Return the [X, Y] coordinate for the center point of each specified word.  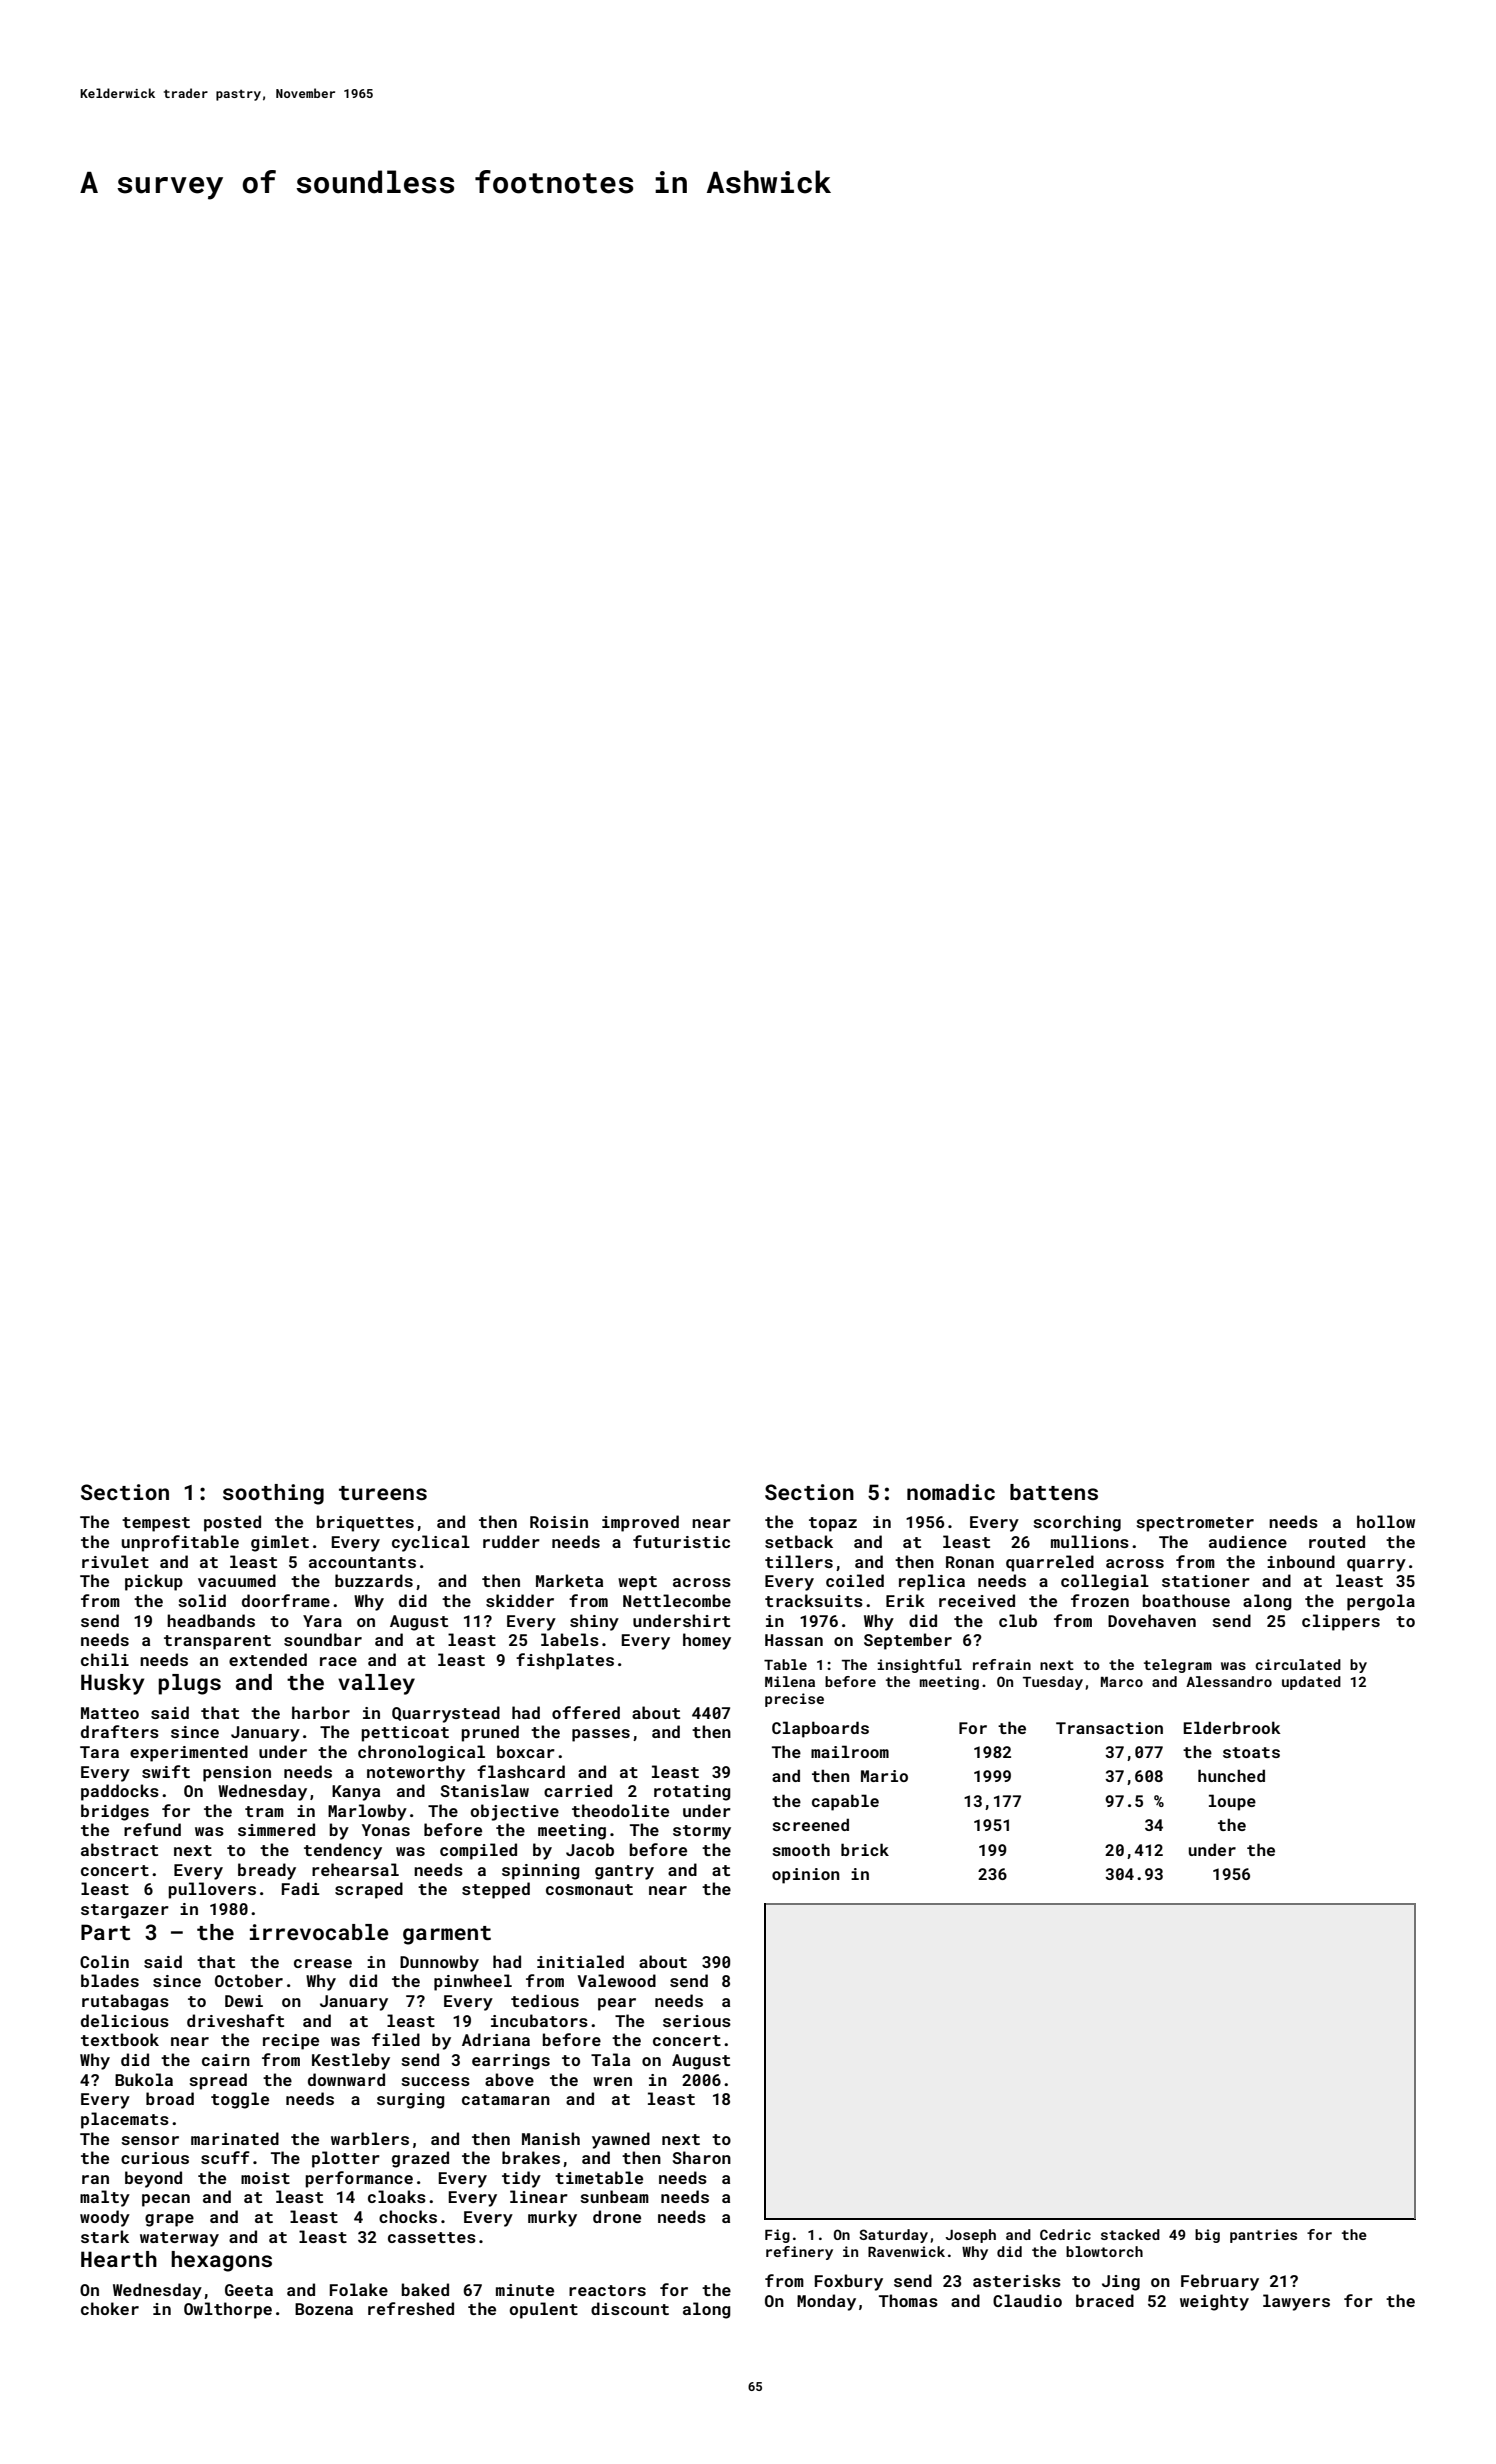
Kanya [356, 1793]
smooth [801, 1849]
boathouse [1186, 1600]
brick [865, 1849]
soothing [273, 1494]
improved [640, 1523]
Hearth [119, 2259]
